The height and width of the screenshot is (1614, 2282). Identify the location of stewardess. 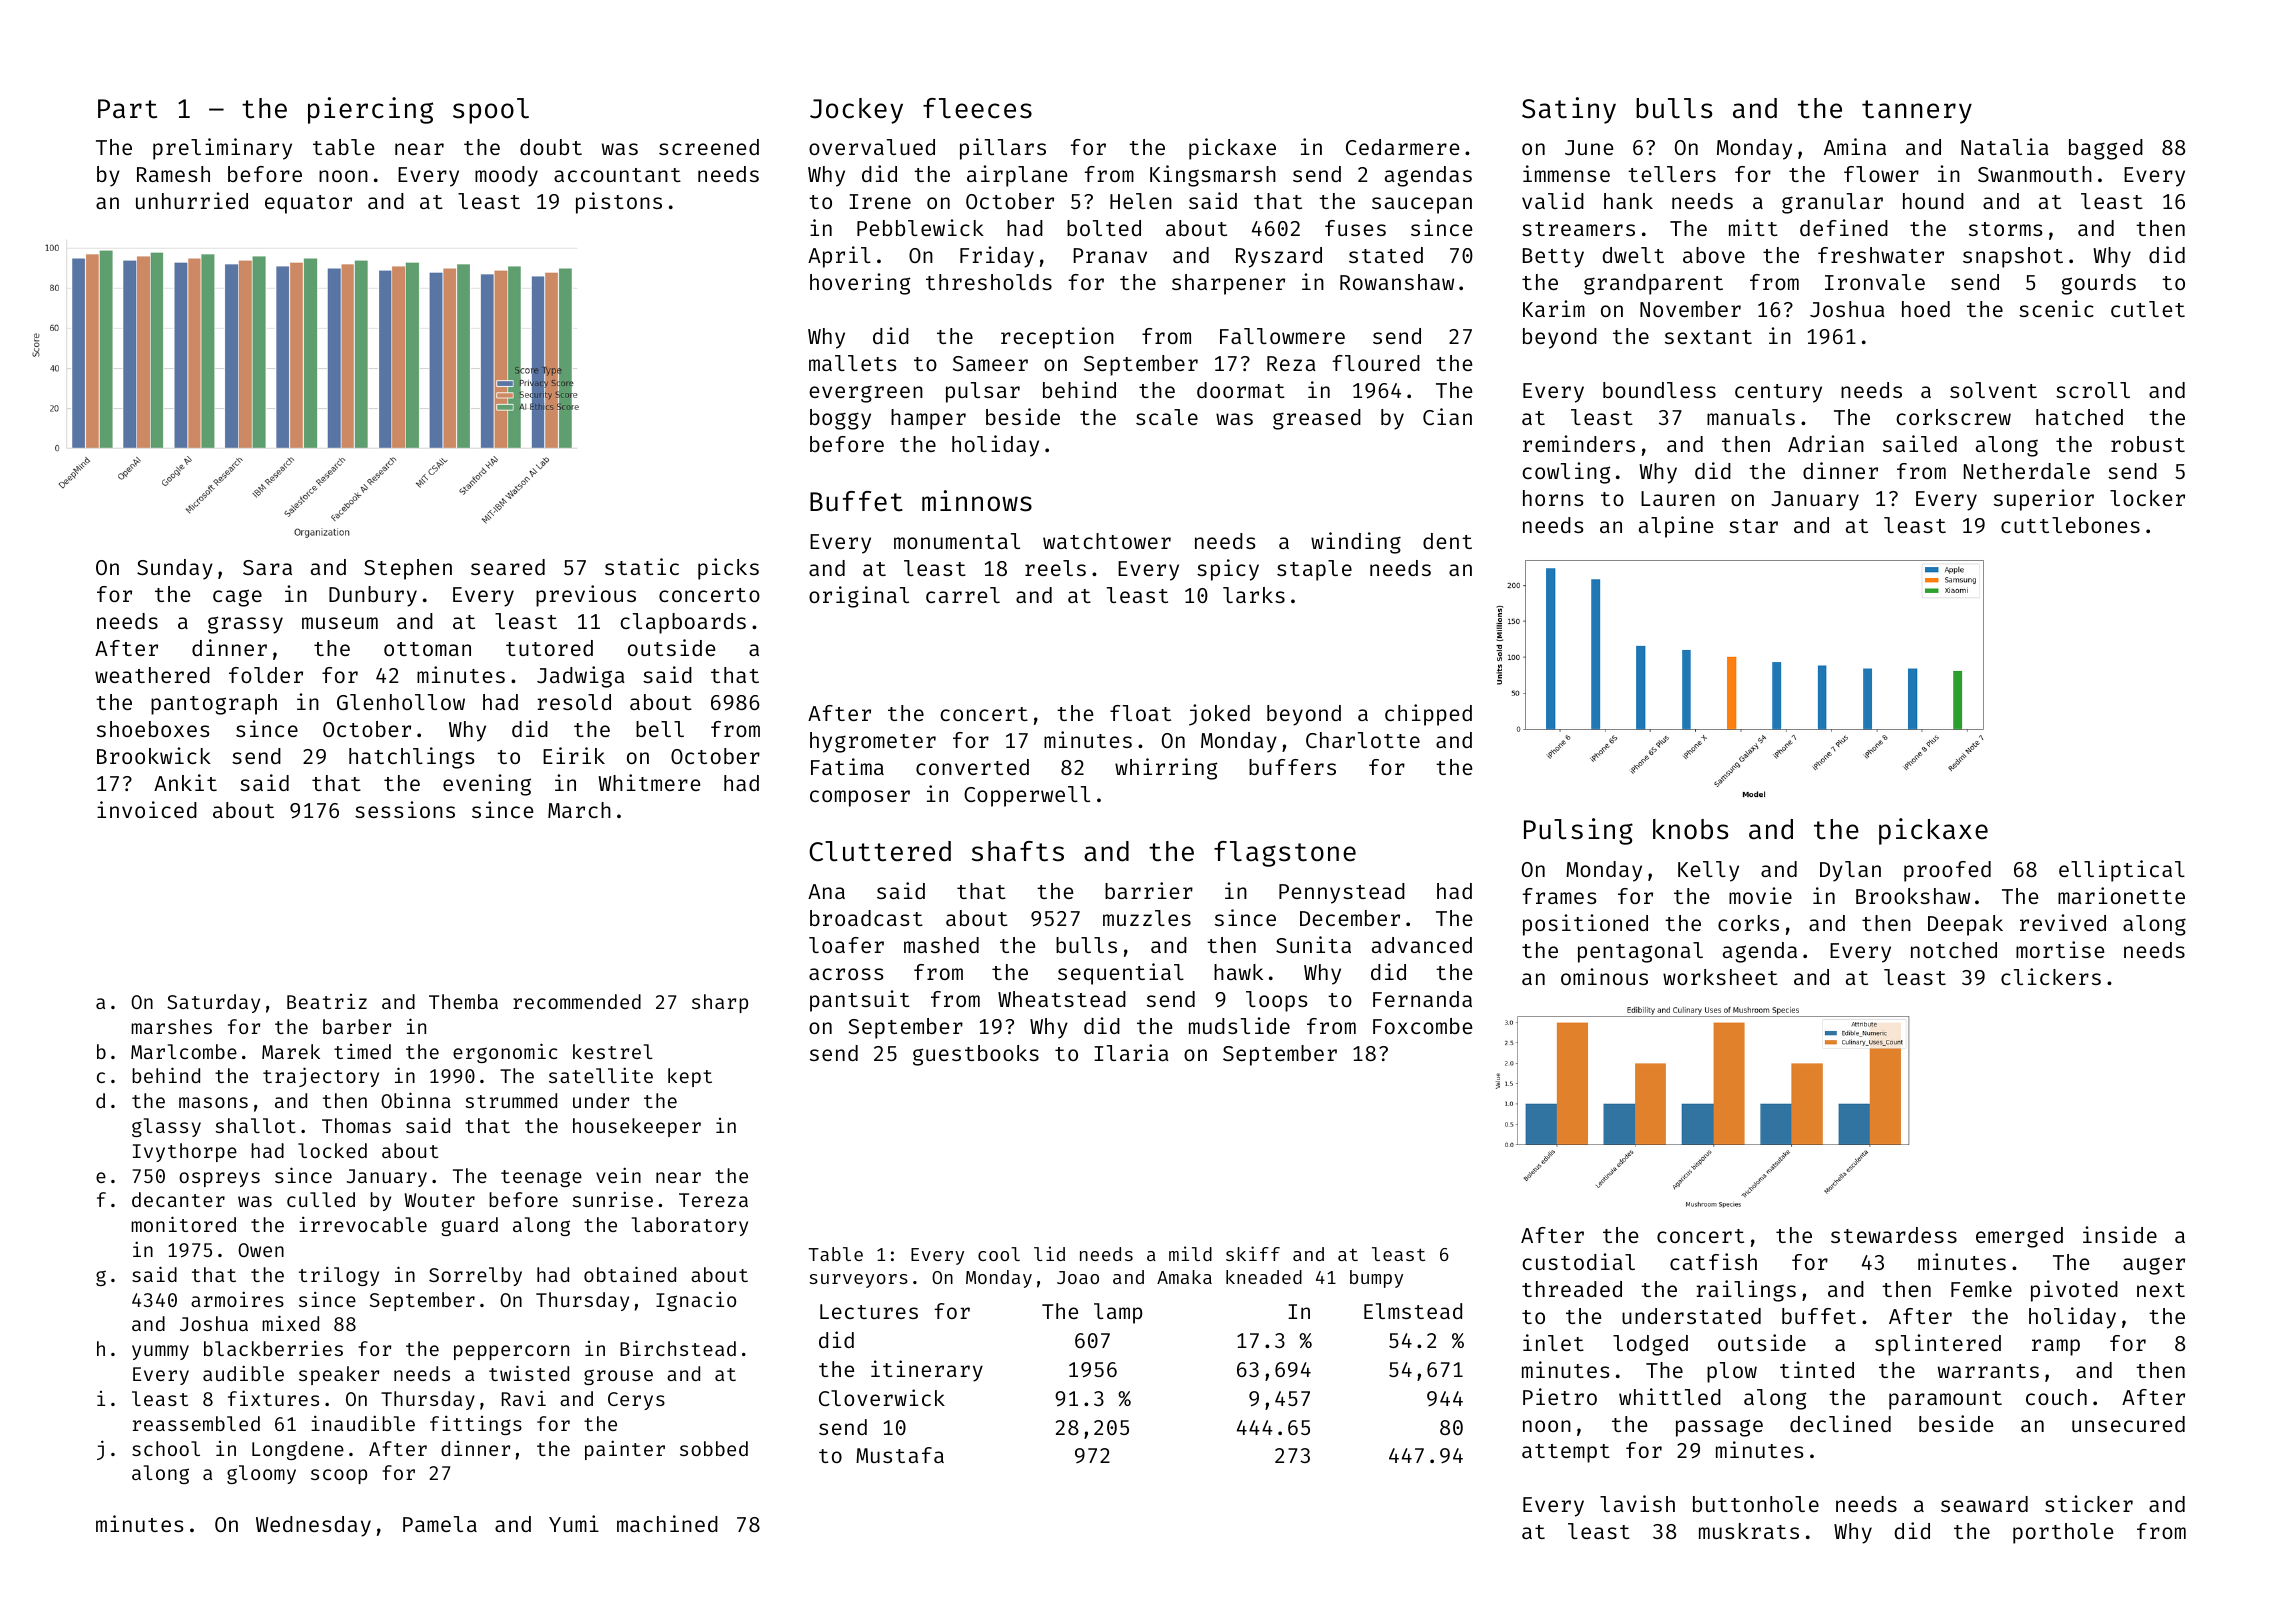
(1894, 1235).
